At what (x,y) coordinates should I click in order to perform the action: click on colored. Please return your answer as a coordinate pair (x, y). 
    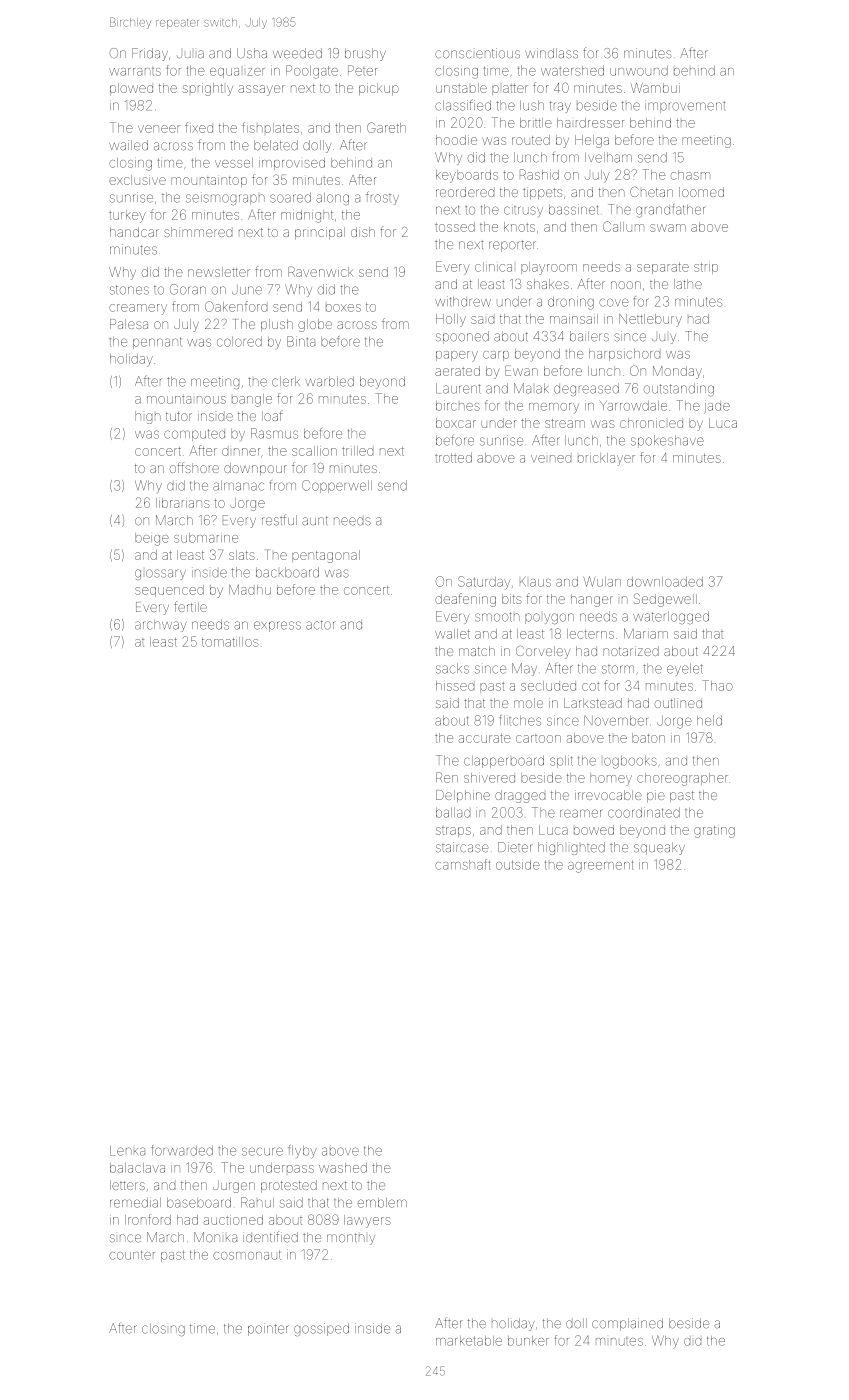
    Looking at the image, I should click on (239, 342).
